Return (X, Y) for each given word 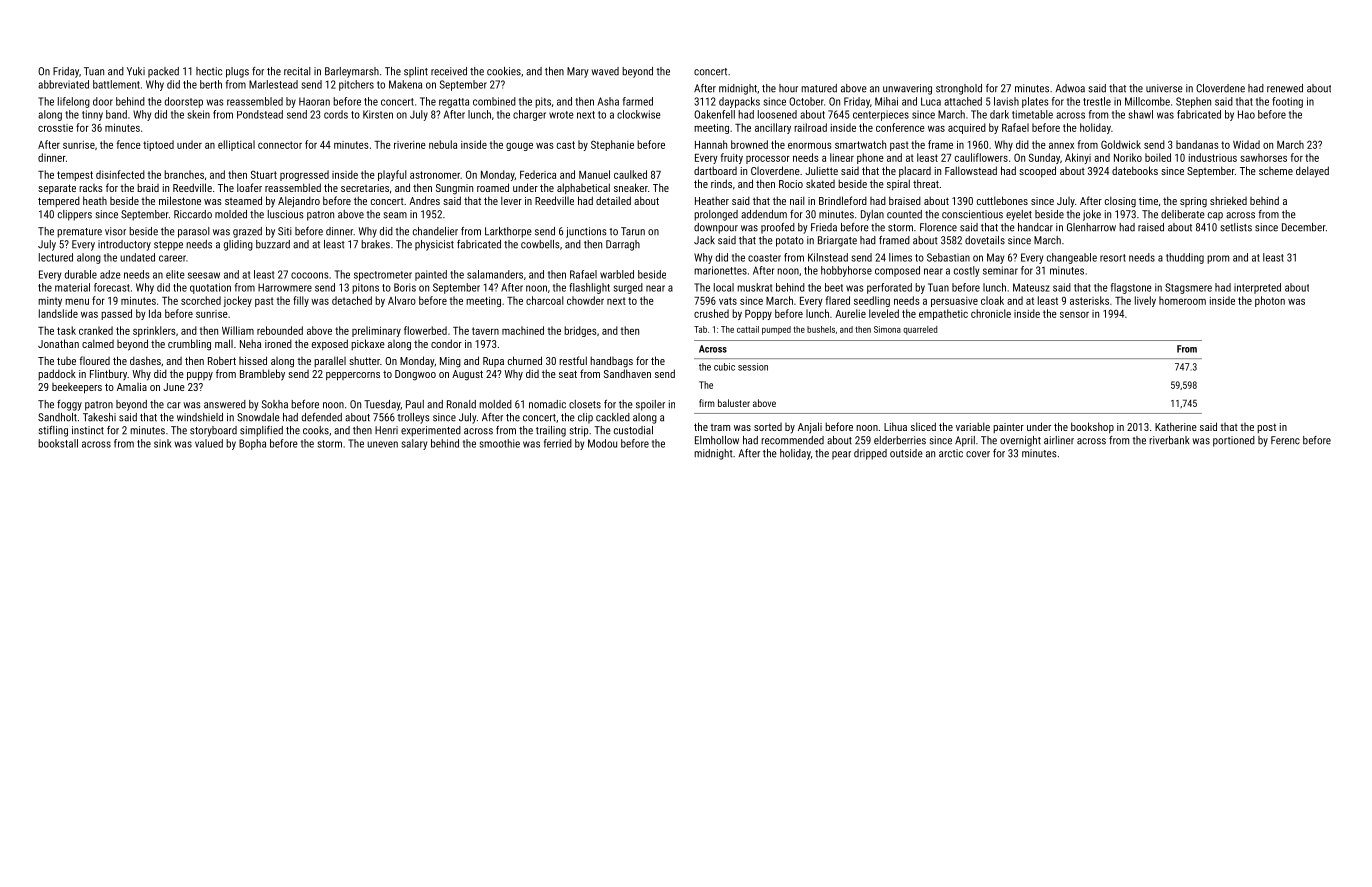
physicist (434, 245)
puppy (200, 376)
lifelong (74, 102)
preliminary (376, 331)
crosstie (55, 128)
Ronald (461, 404)
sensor (1074, 315)
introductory (124, 245)
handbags (611, 362)
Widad (1246, 144)
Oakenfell (714, 114)
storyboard (213, 431)
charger (529, 115)
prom (1218, 259)
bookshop (1092, 427)
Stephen (1193, 102)
